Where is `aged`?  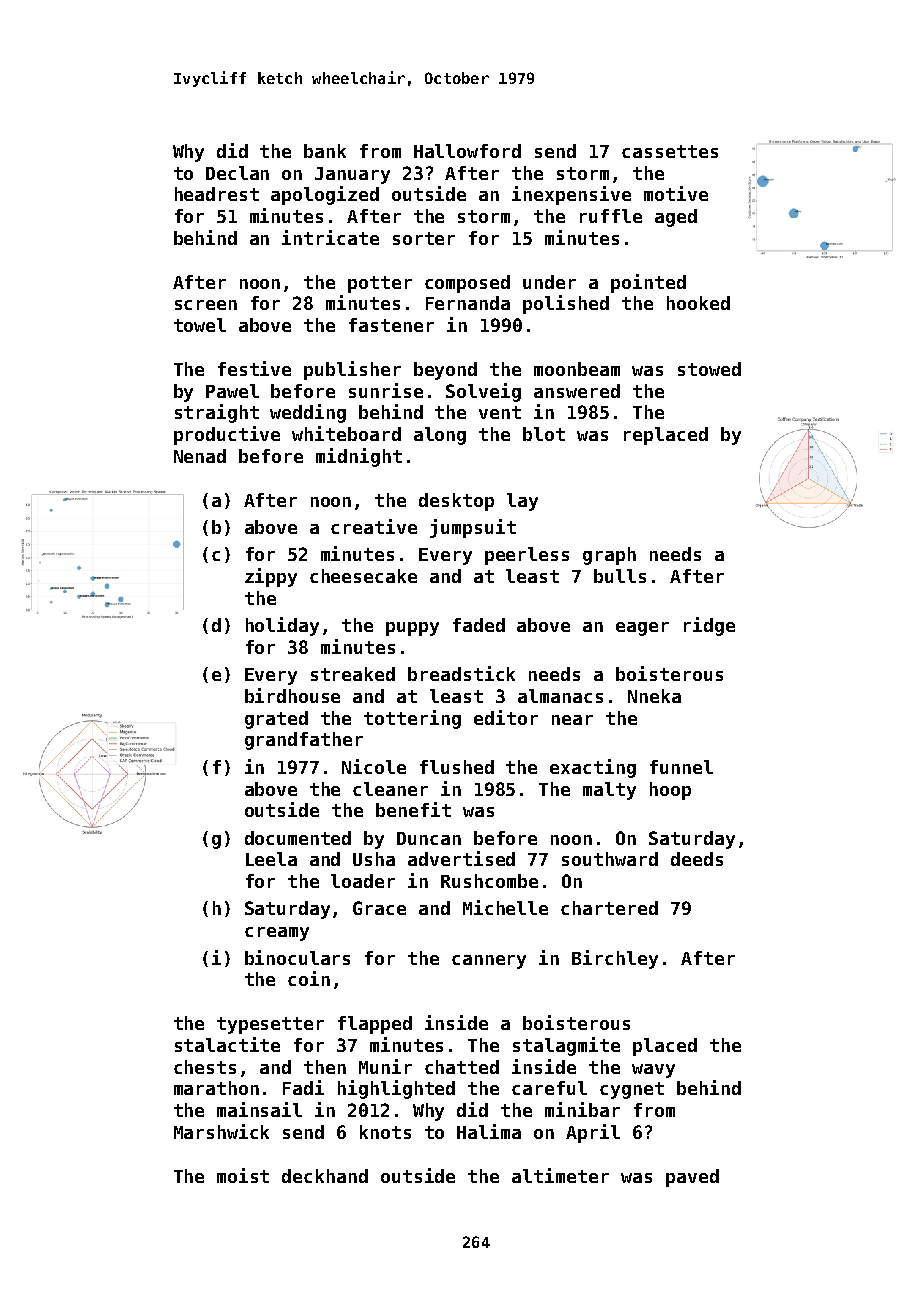
aged is located at coordinates (676, 218).
